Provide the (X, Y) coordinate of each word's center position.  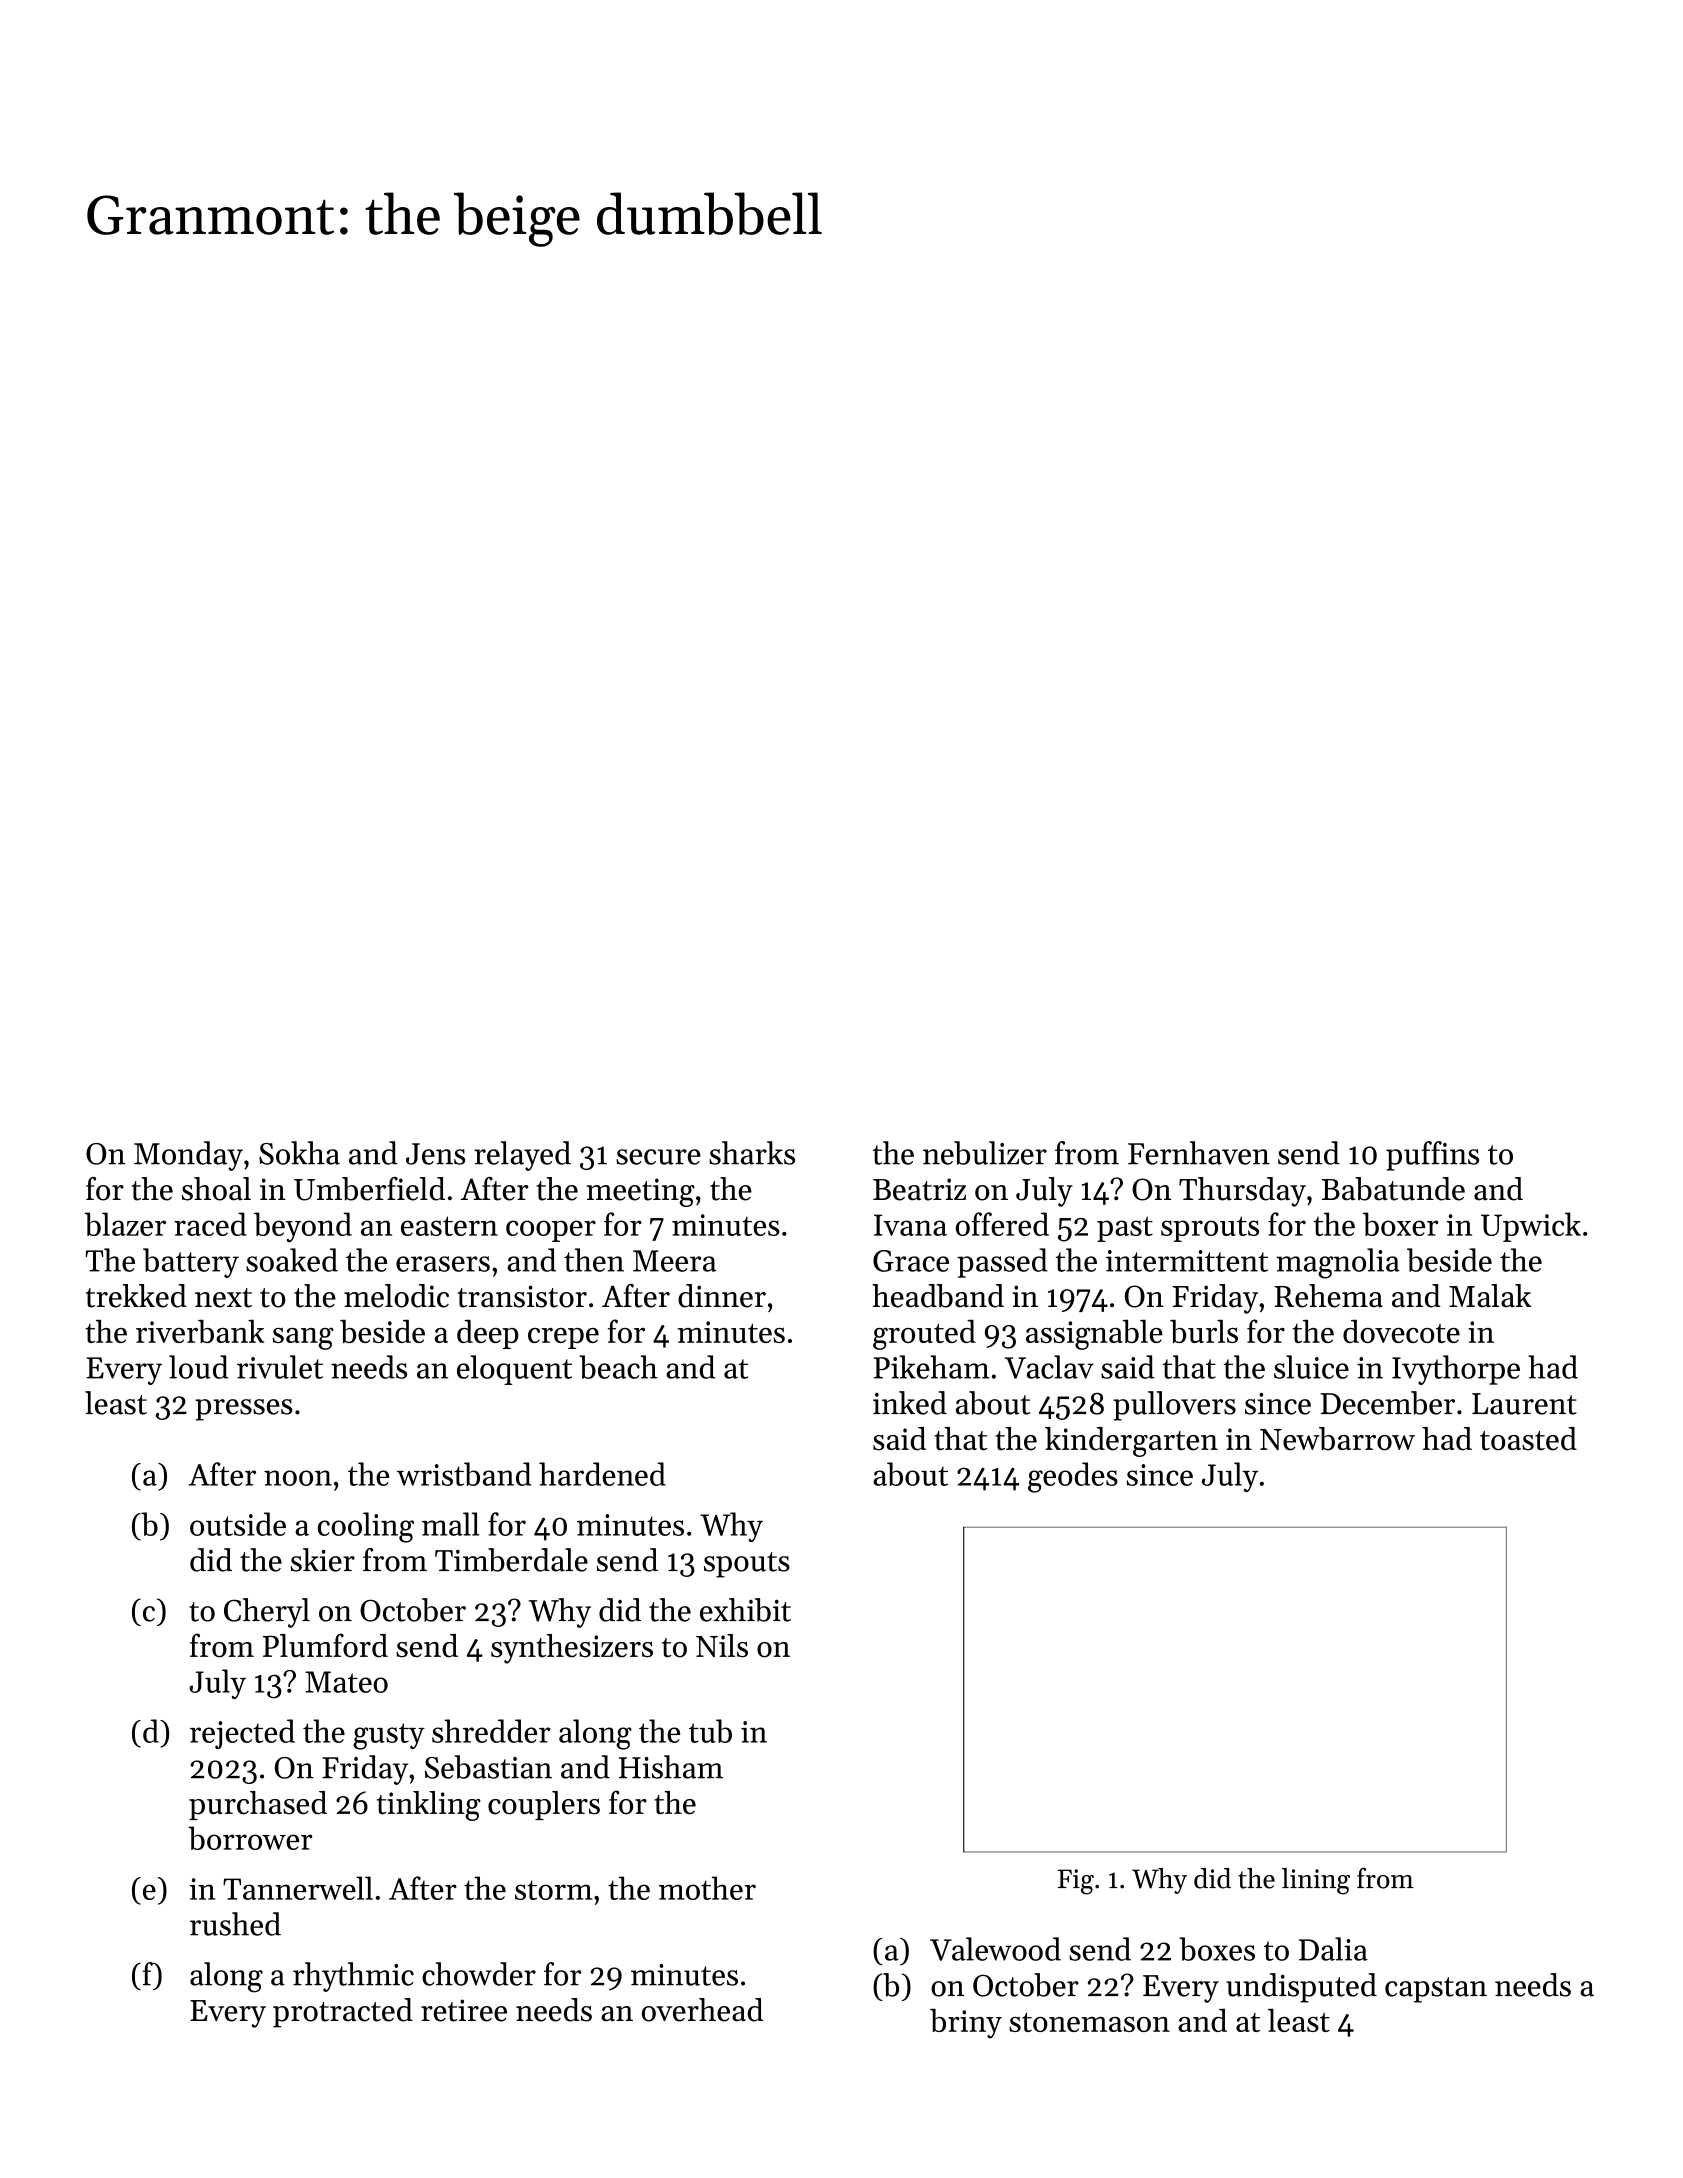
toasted (1528, 1439)
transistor (522, 1296)
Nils (722, 1646)
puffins (1432, 1156)
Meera (674, 1261)
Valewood (995, 1949)
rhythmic (353, 1977)
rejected (242, 1734)
